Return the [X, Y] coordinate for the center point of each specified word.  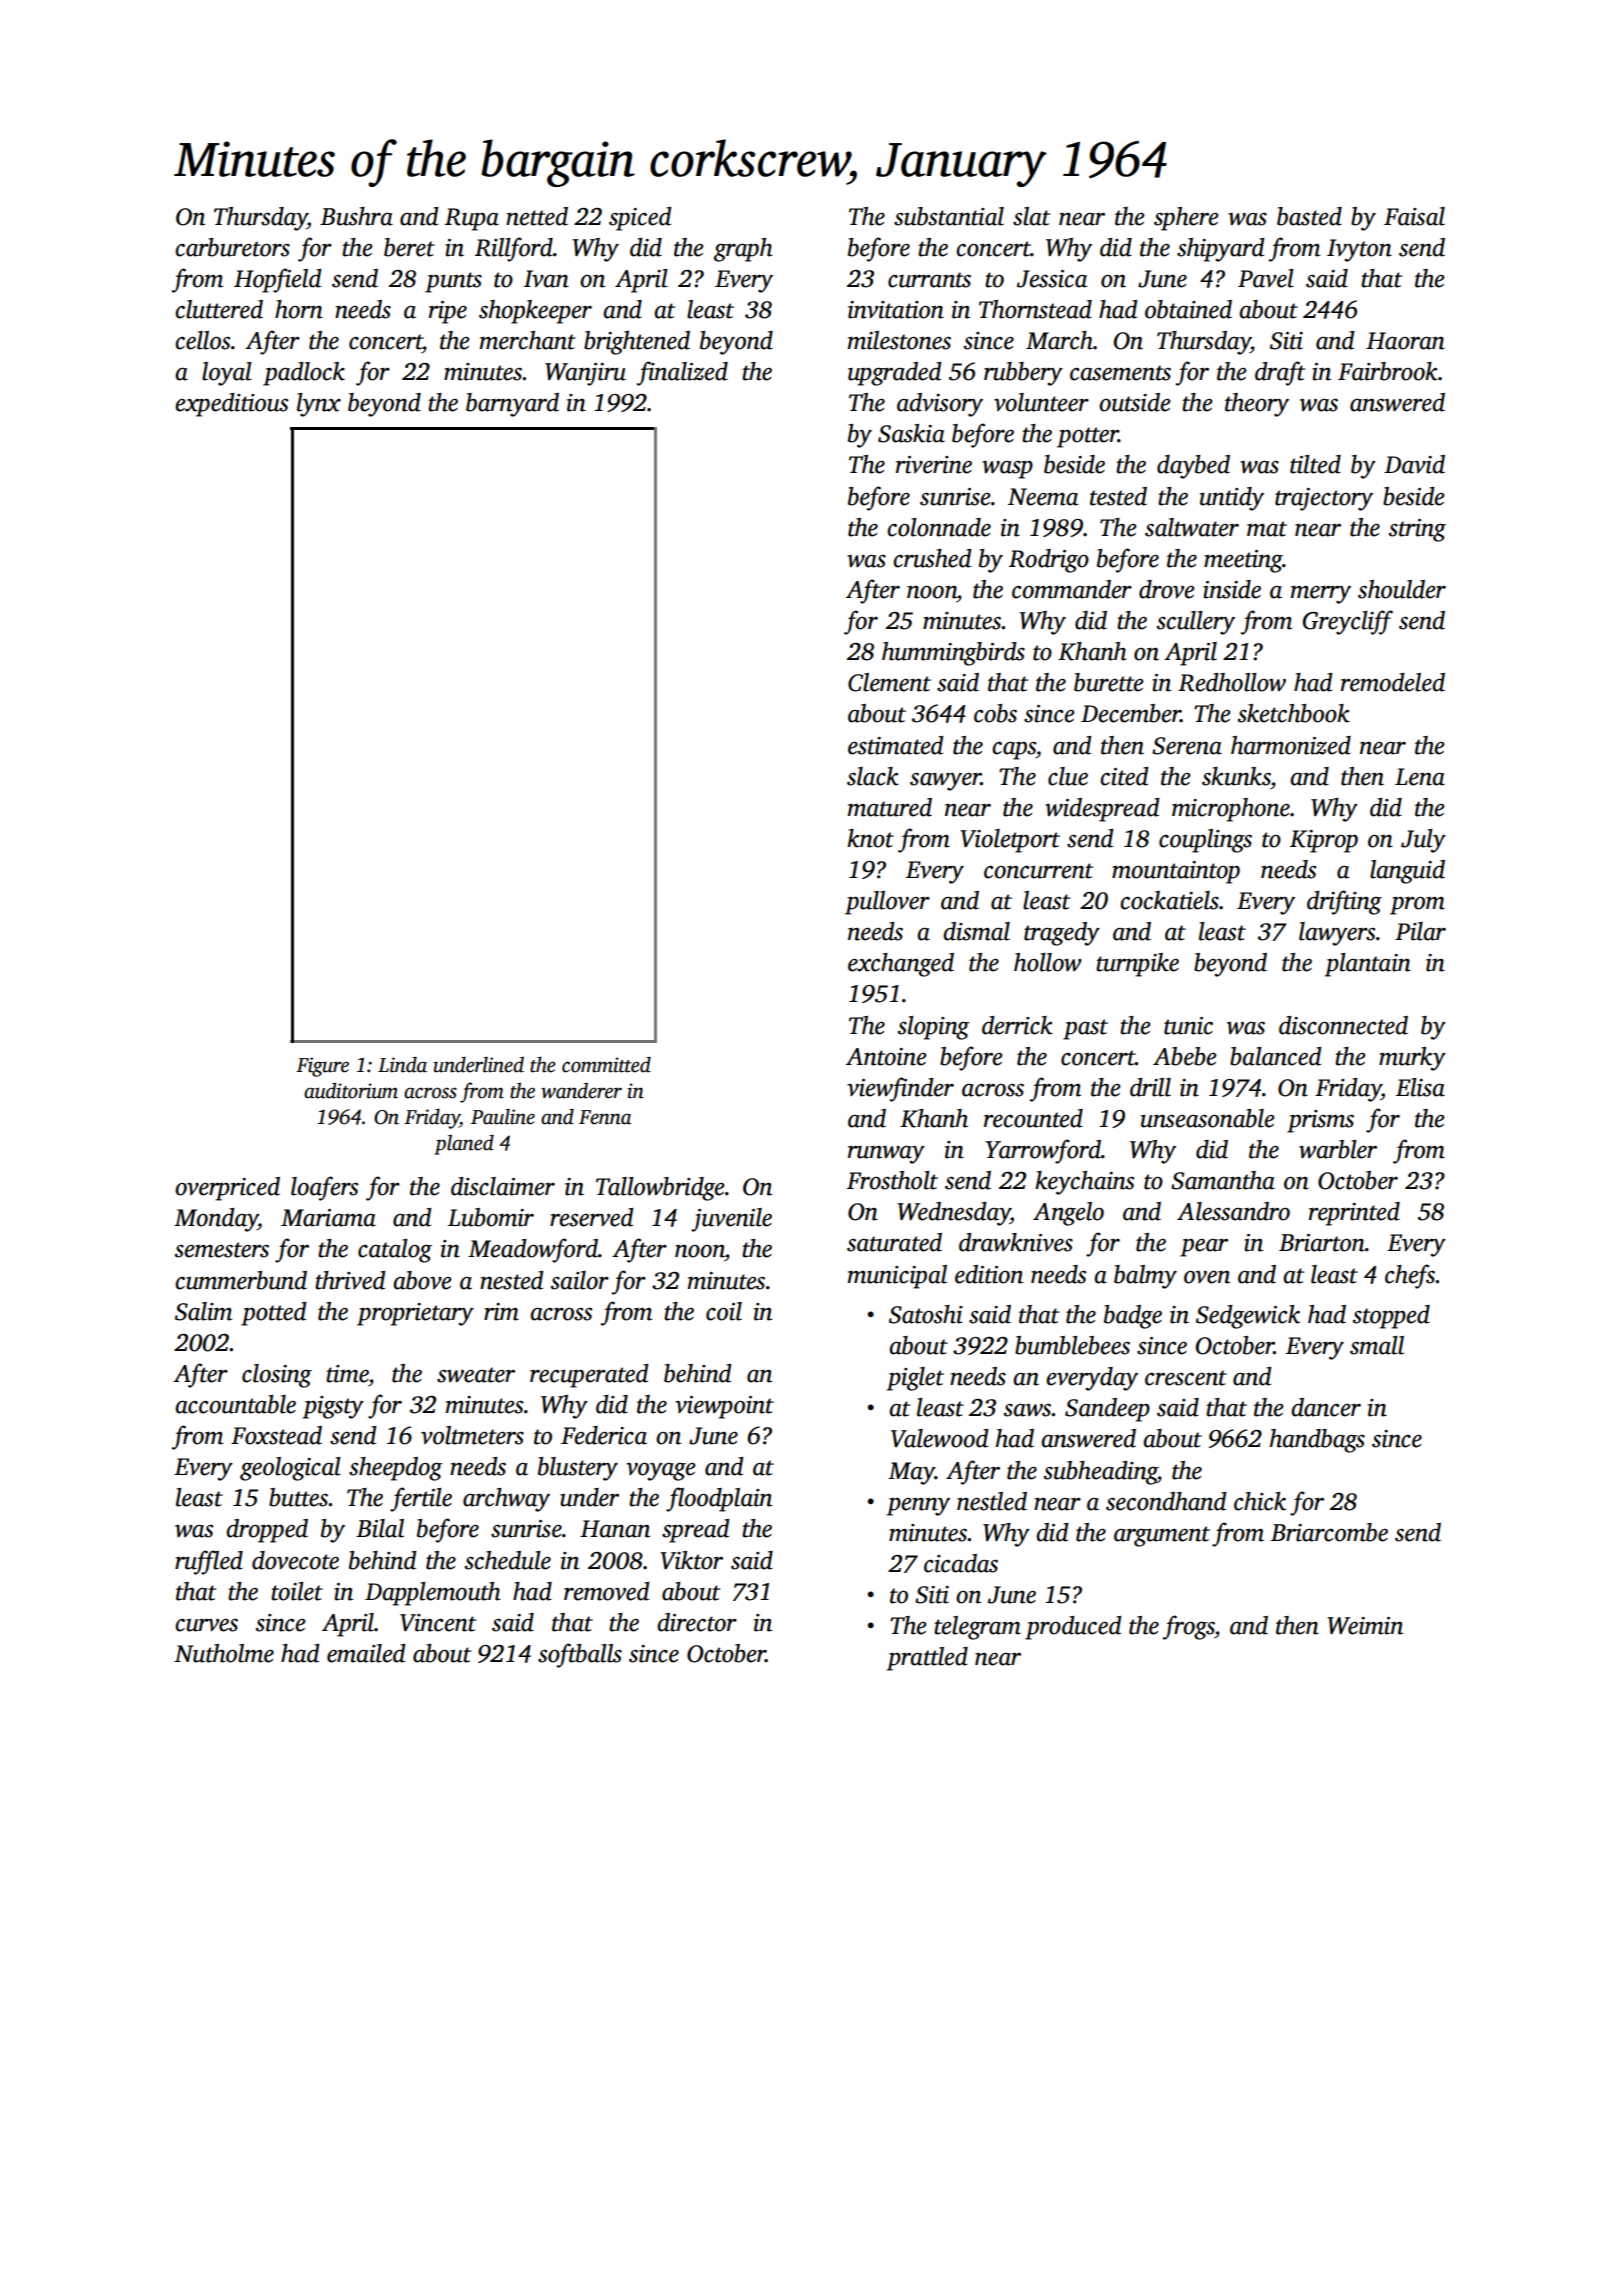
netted [537, 216]
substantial [949, 216]
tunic [1188, 1026]
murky [1412, 1059]
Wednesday [953, 1214]
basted [1309, 216]
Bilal [380, 1528]
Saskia [911, 433]
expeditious [231, 405]
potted [274, 1314]
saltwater [1192, 527]
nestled [992, 1501]
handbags [1317, 1441]
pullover [887, 903]
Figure [322, 1067]
